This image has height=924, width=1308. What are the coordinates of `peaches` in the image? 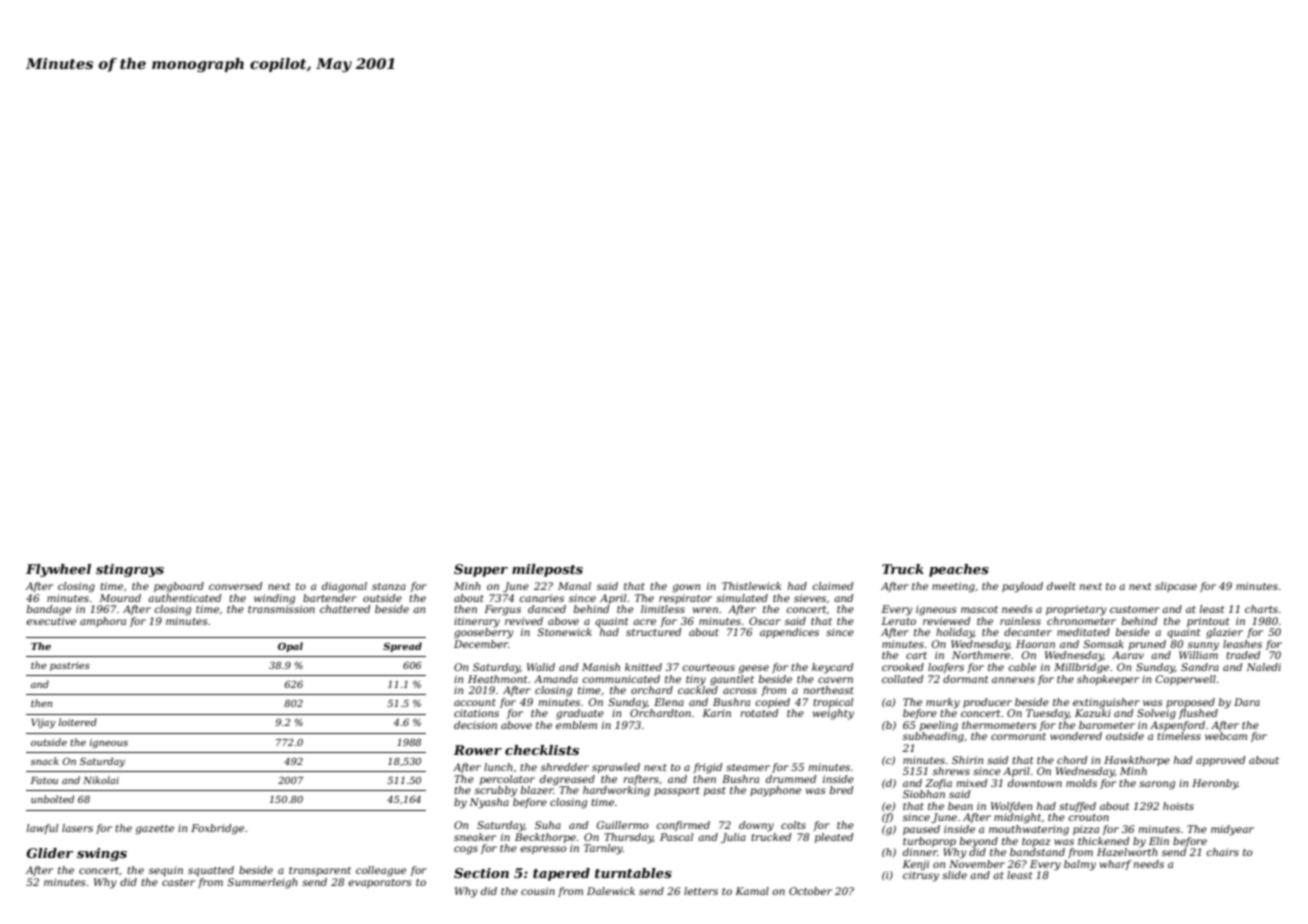 It's located at (959, 570).
